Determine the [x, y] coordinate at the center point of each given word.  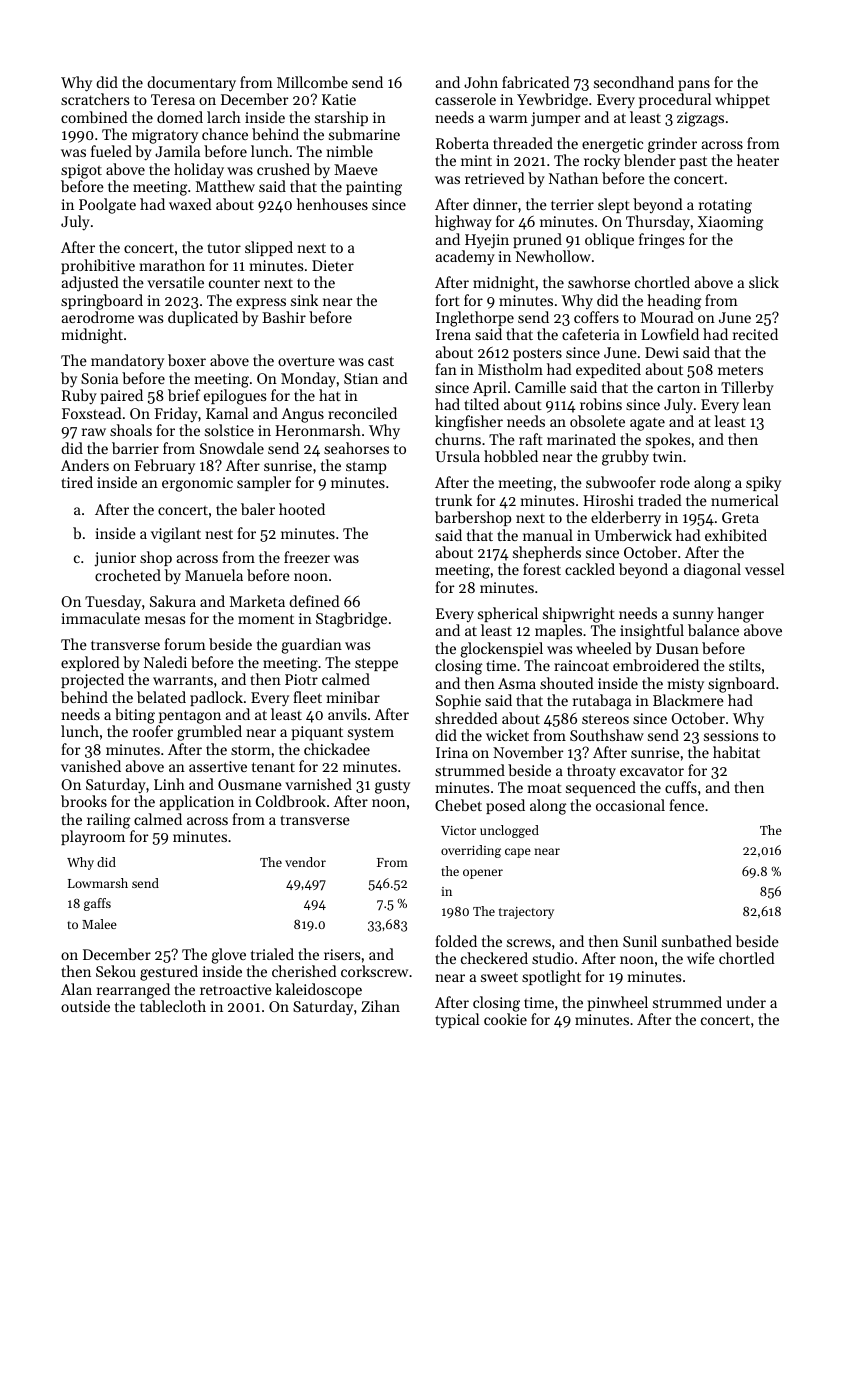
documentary [191, 84]
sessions [731, 735]
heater [758, 160]
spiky [763, 484]
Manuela [214, 575]
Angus [302, 415]
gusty [392, 787]
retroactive [236, 989]
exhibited [736, 535]
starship [341, 118]
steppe [376, 664]
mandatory [127, 362]
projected [92, 681]
